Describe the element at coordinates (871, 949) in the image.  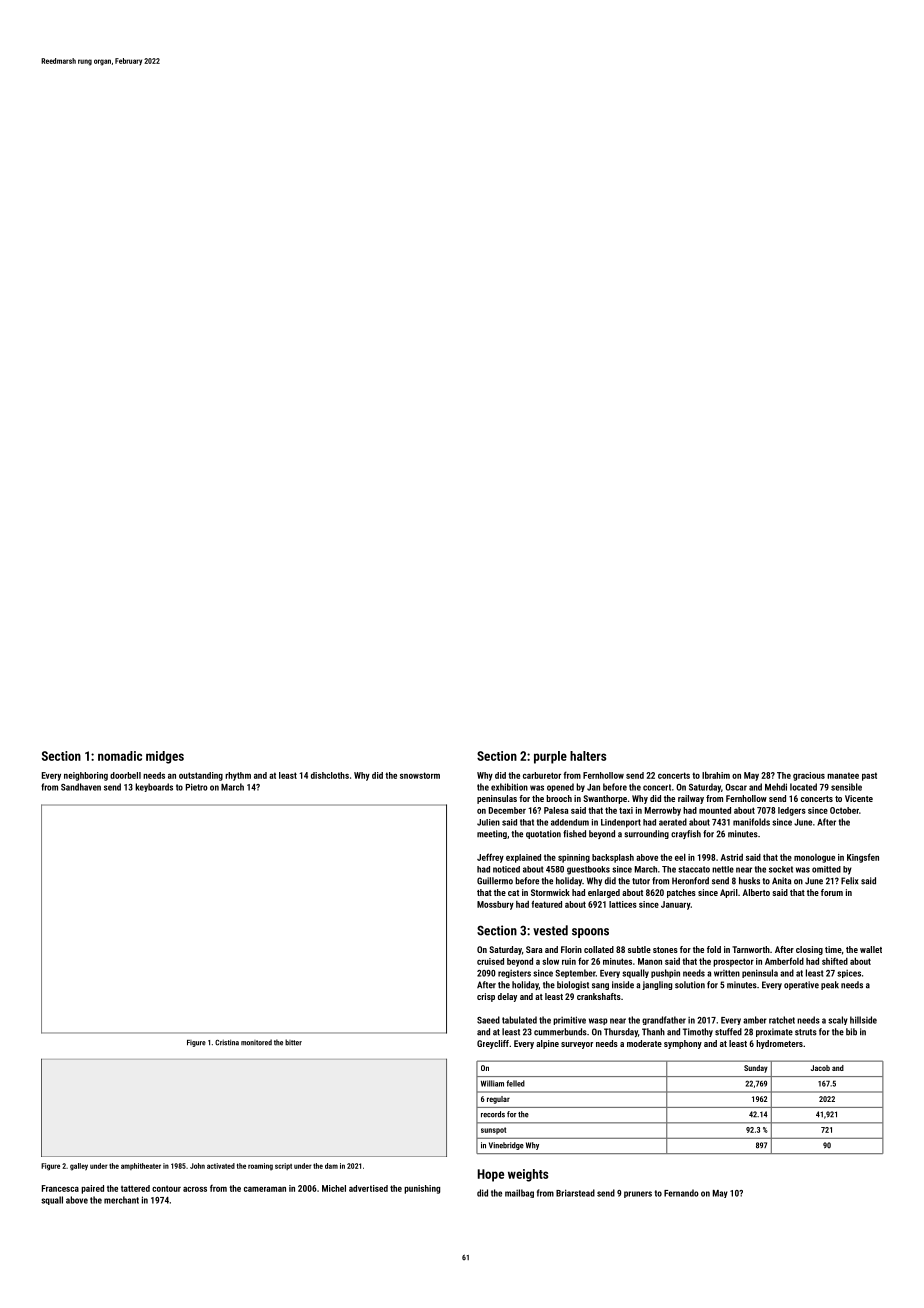
I see `wallet` at that location.
